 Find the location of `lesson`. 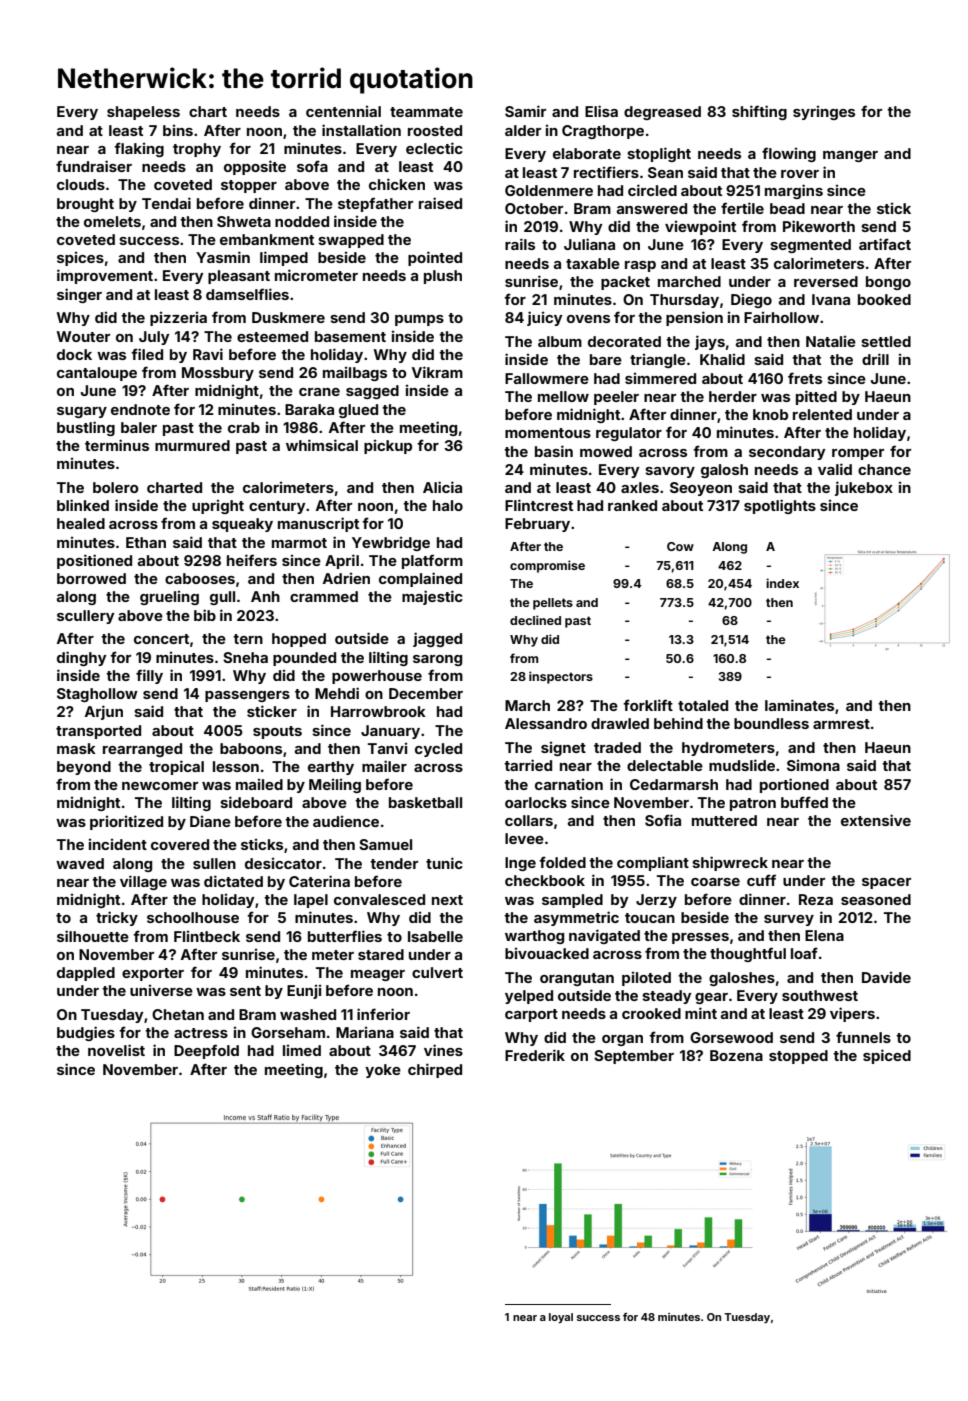

lesson is located at coordinates (236, 766).
